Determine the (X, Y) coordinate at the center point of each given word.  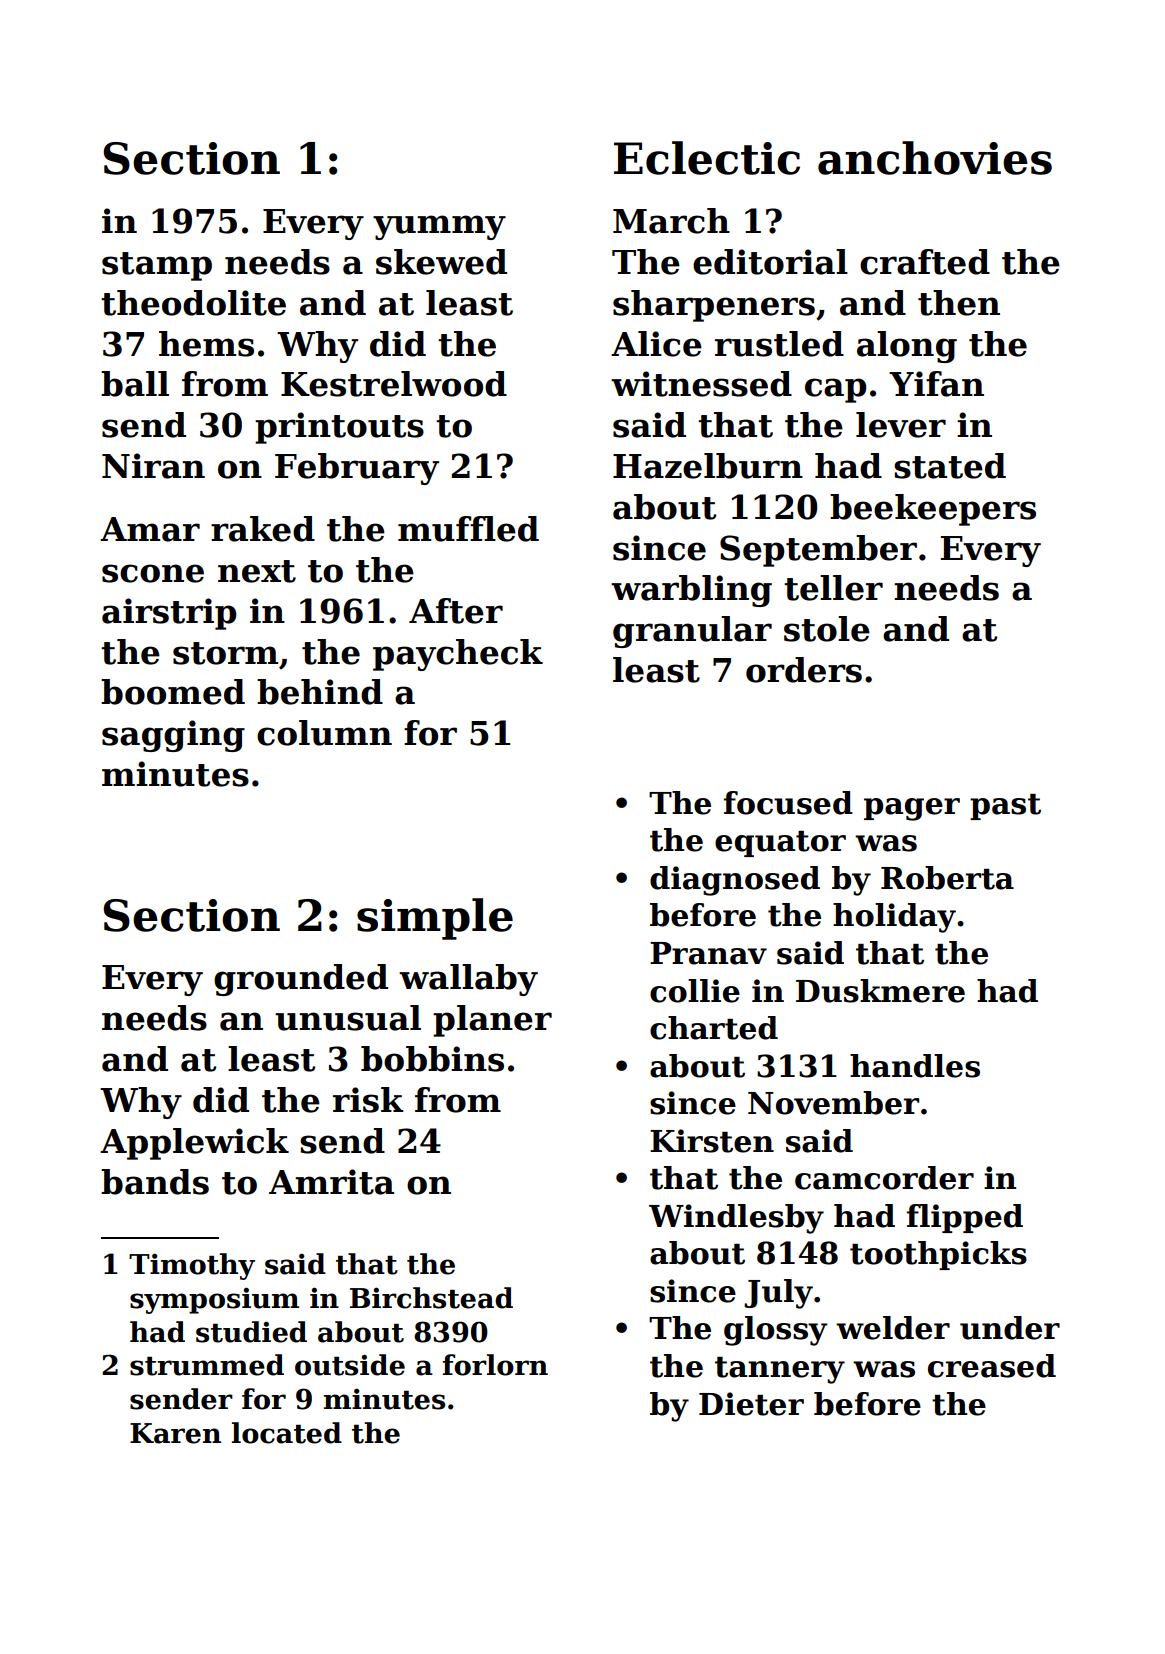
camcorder (884, 1178)
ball (135, 384)
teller (833, 588)
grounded (301, 980)
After (456, 611)
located (287, 1433)
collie (695, 991)
